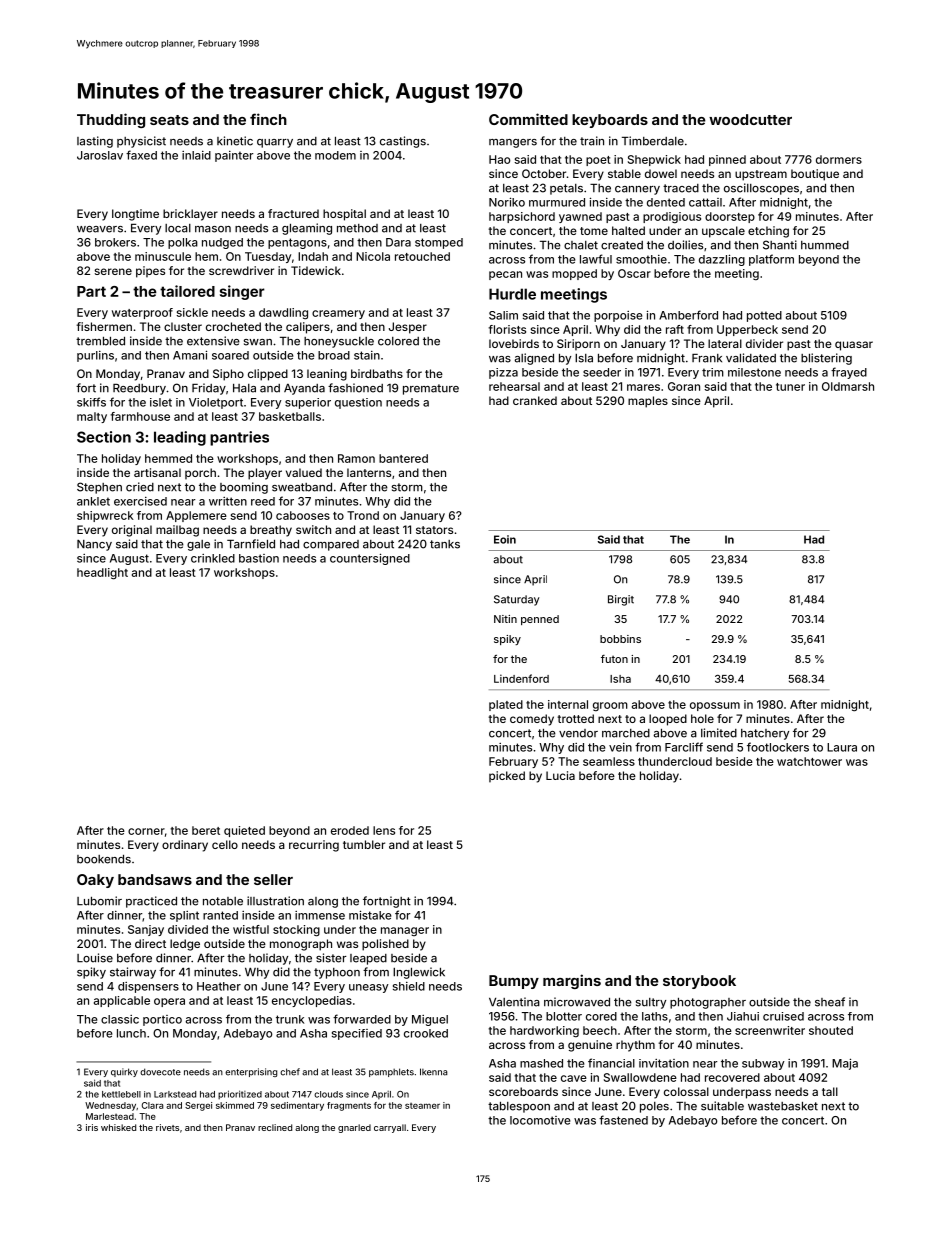 The image size is (952, 1233). What do you see at coordinates (609, 761) in the screenshot?
I see `seamless` at bounding box center [609, 761].
